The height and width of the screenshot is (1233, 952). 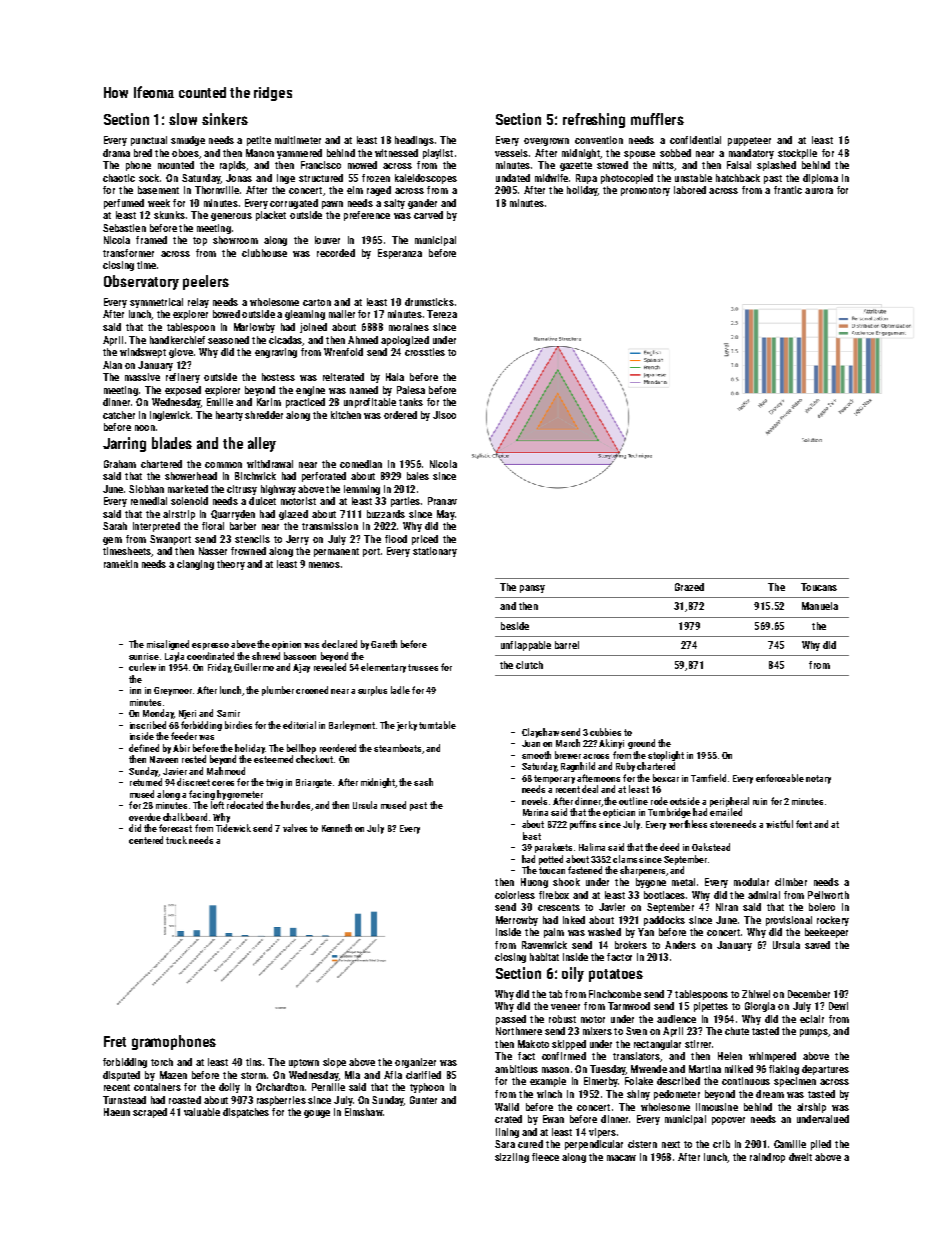 I want to click on departures, so click(x=825, y=1070).
